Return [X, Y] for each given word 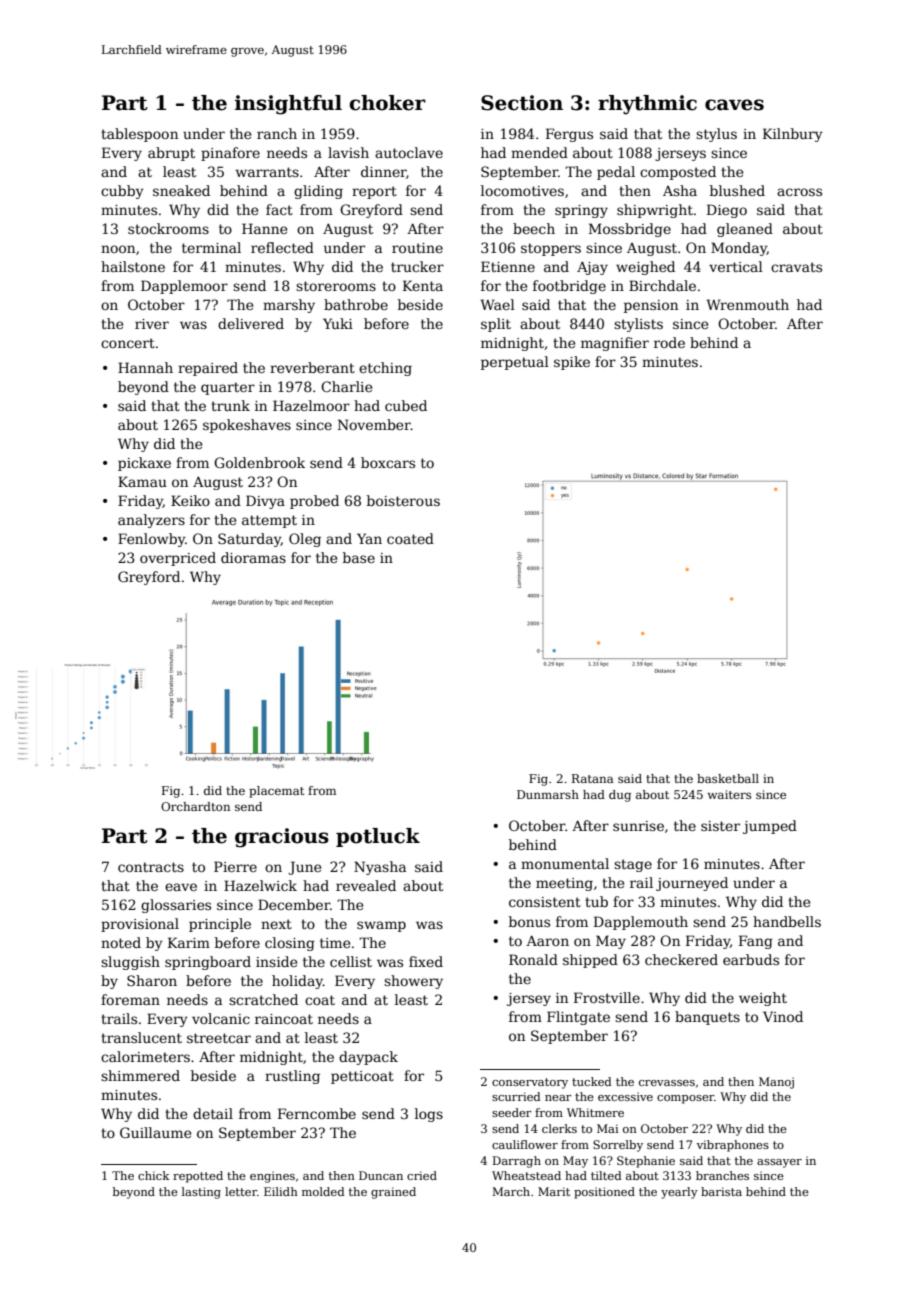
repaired [208, 369]
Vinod [783, 1016]
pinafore [230, 154]
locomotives [522, 190]
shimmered [140, 1075]
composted [678, 173]
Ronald [533, 959]
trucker [417, 266]
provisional [140, 925]
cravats [796, 267]
